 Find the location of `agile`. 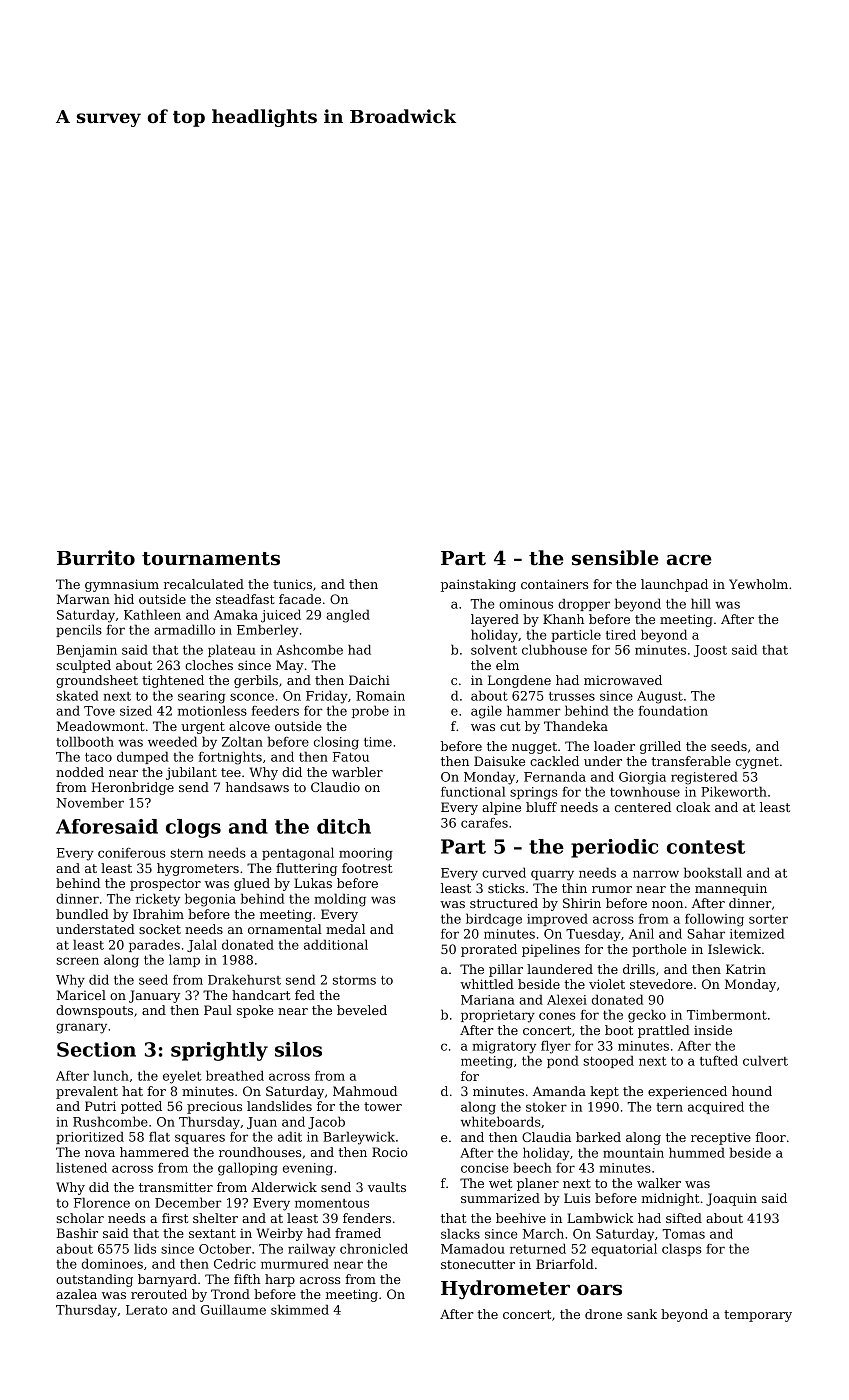

agile is located at coordinates (486, 712).
